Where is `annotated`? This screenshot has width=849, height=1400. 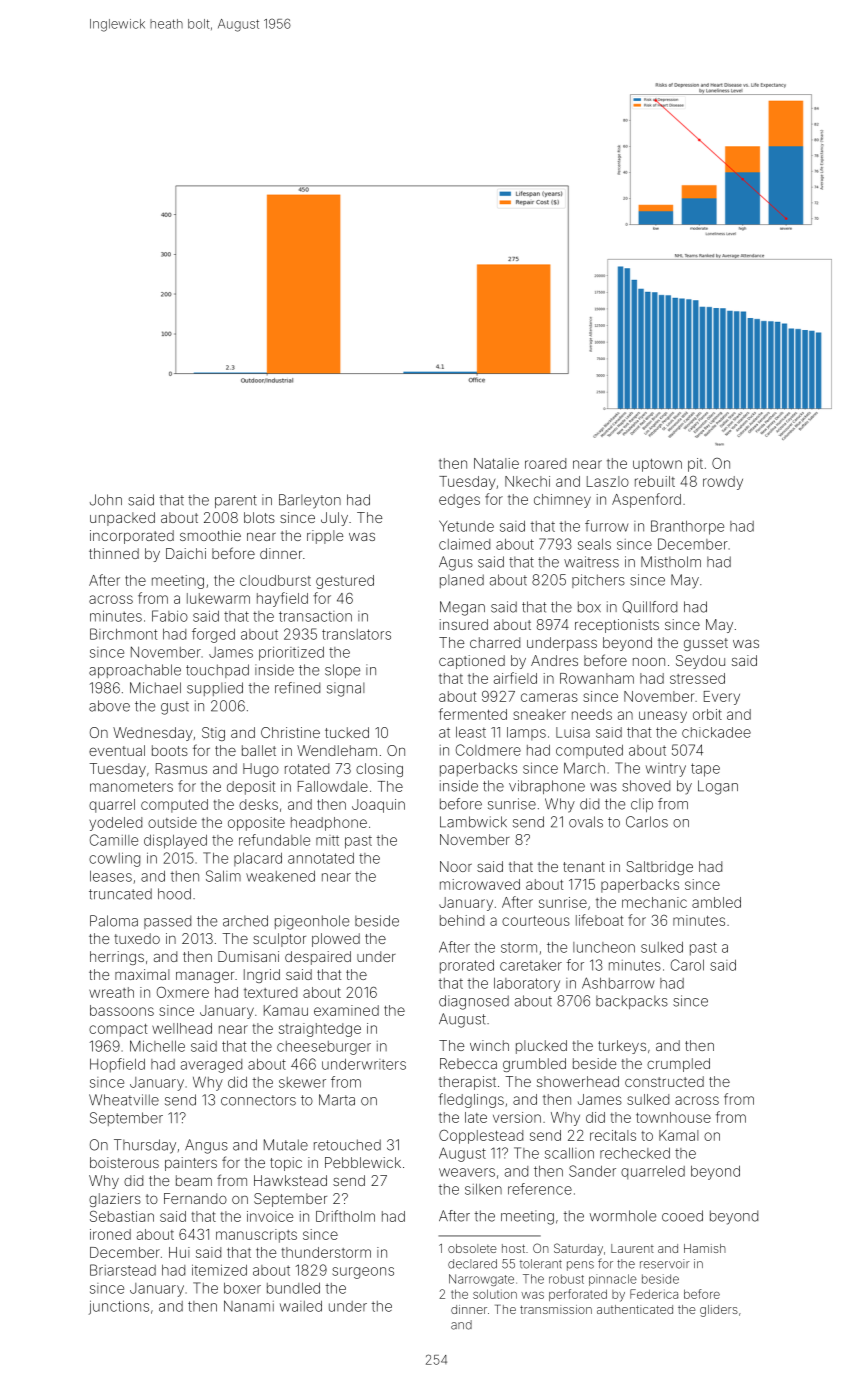 annotated is located at coordinates (321, 858).
